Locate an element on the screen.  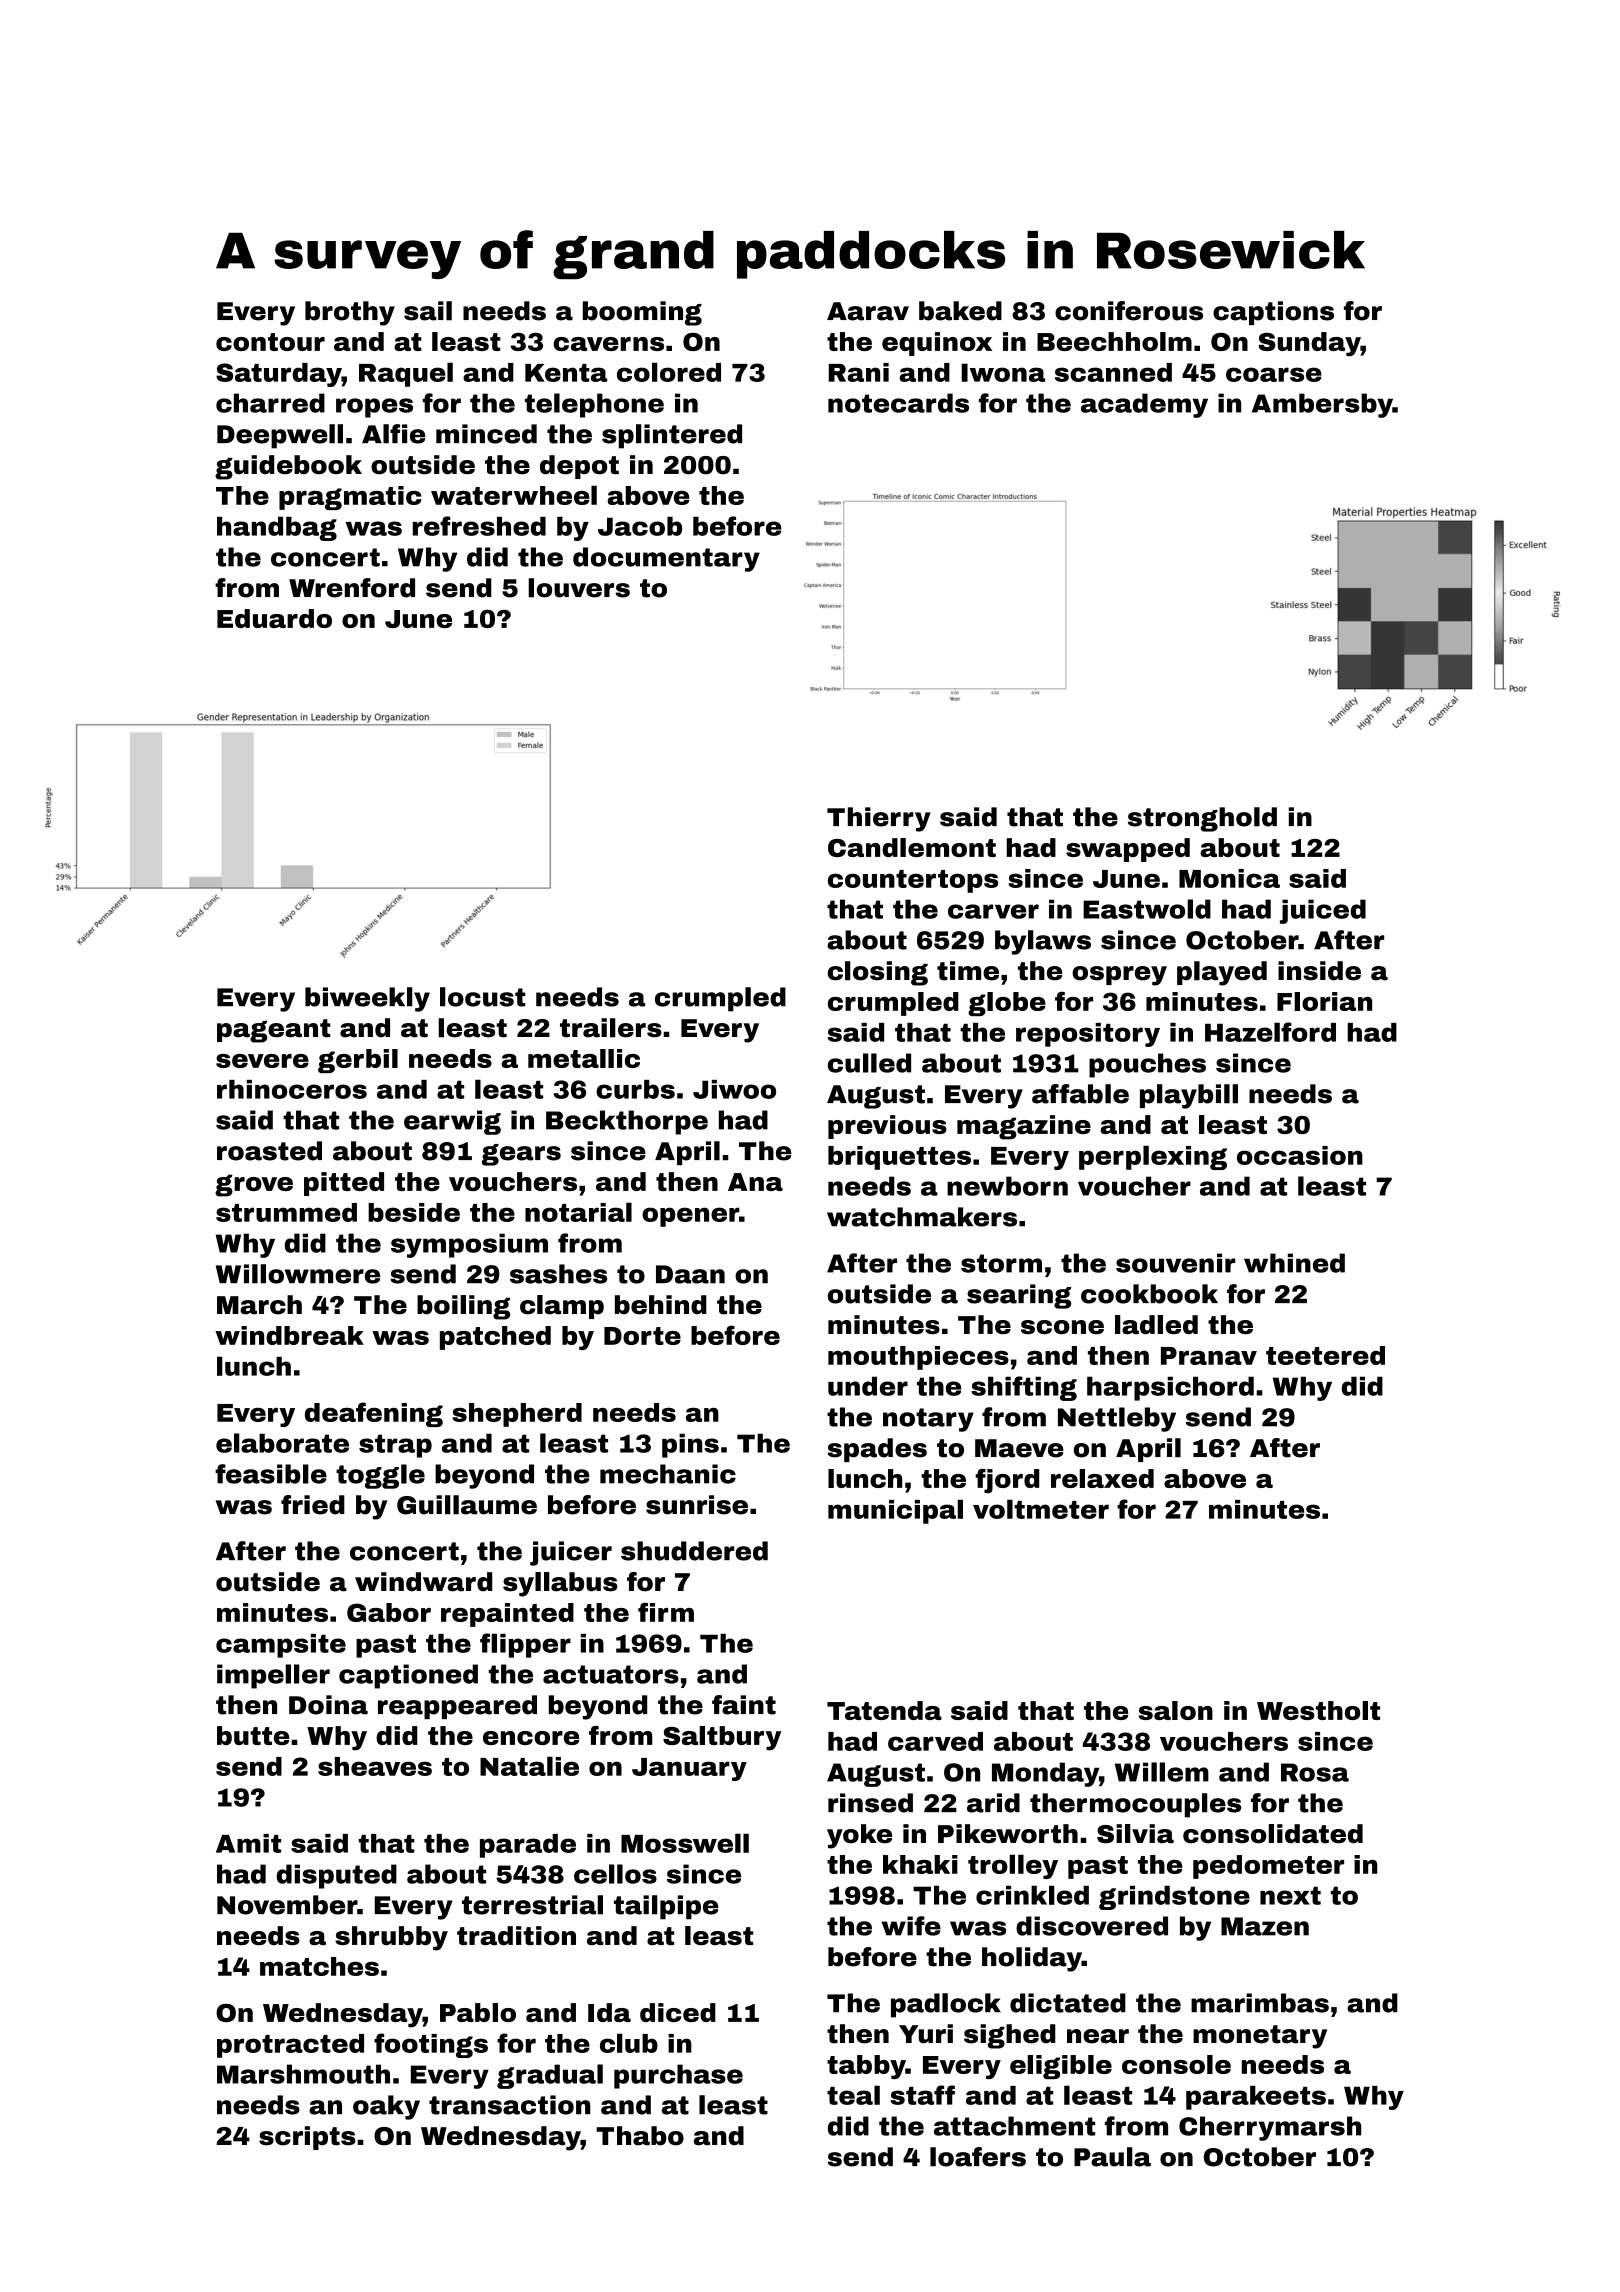
Ambersby is located at coordinates (1322, 405).
